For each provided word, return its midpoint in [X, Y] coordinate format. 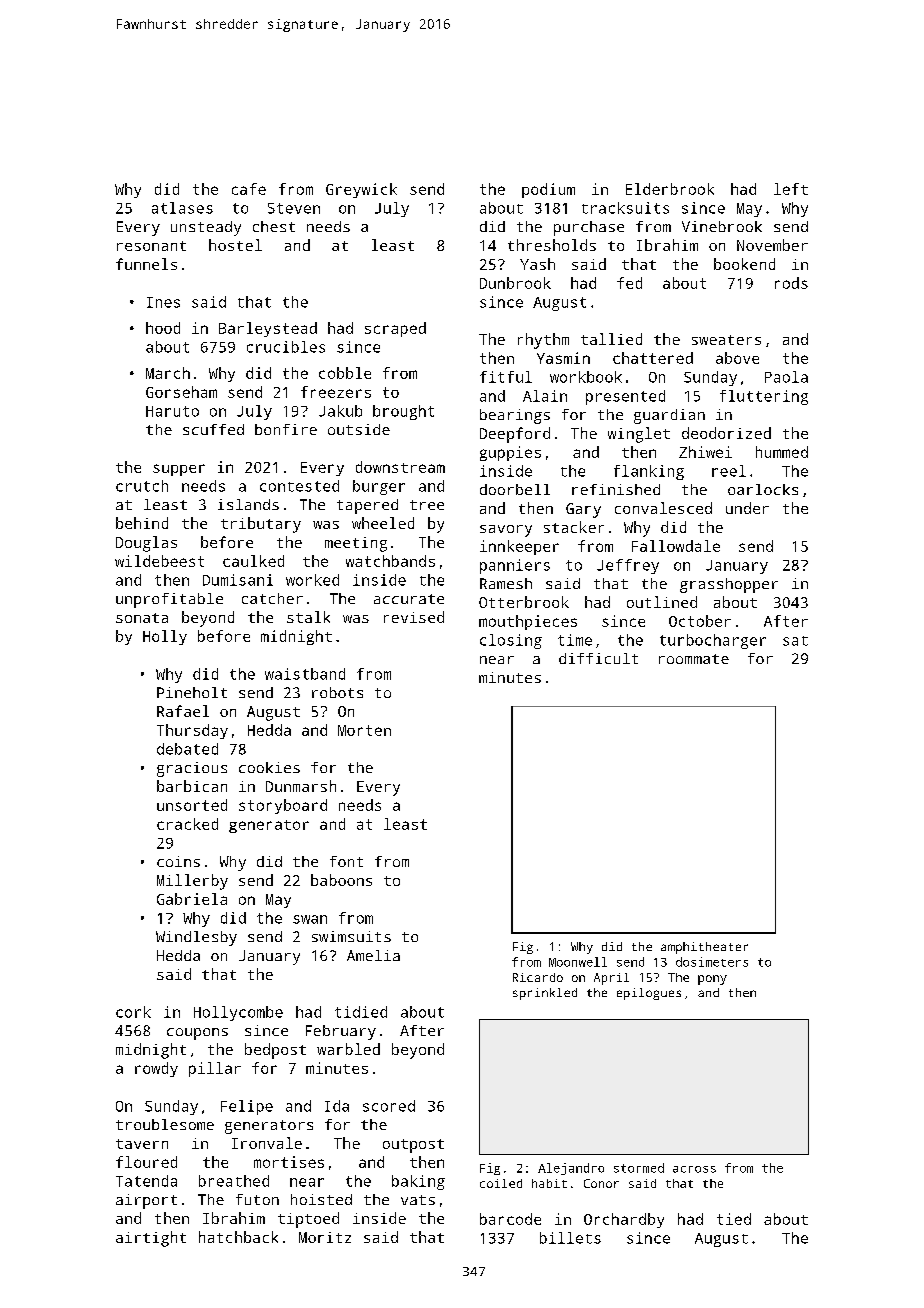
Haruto [172, 411]
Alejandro [571, 1169]
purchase [589, 228]
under [747, 508]
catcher [272, 598]
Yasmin [563, 358]
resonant [151, 246]
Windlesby [196, 938]
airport [146, 1201]
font [346, 861]
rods [791, 283]
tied [734, 1219]
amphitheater [704, 948]
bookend [744, 264]
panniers [515, 566]
